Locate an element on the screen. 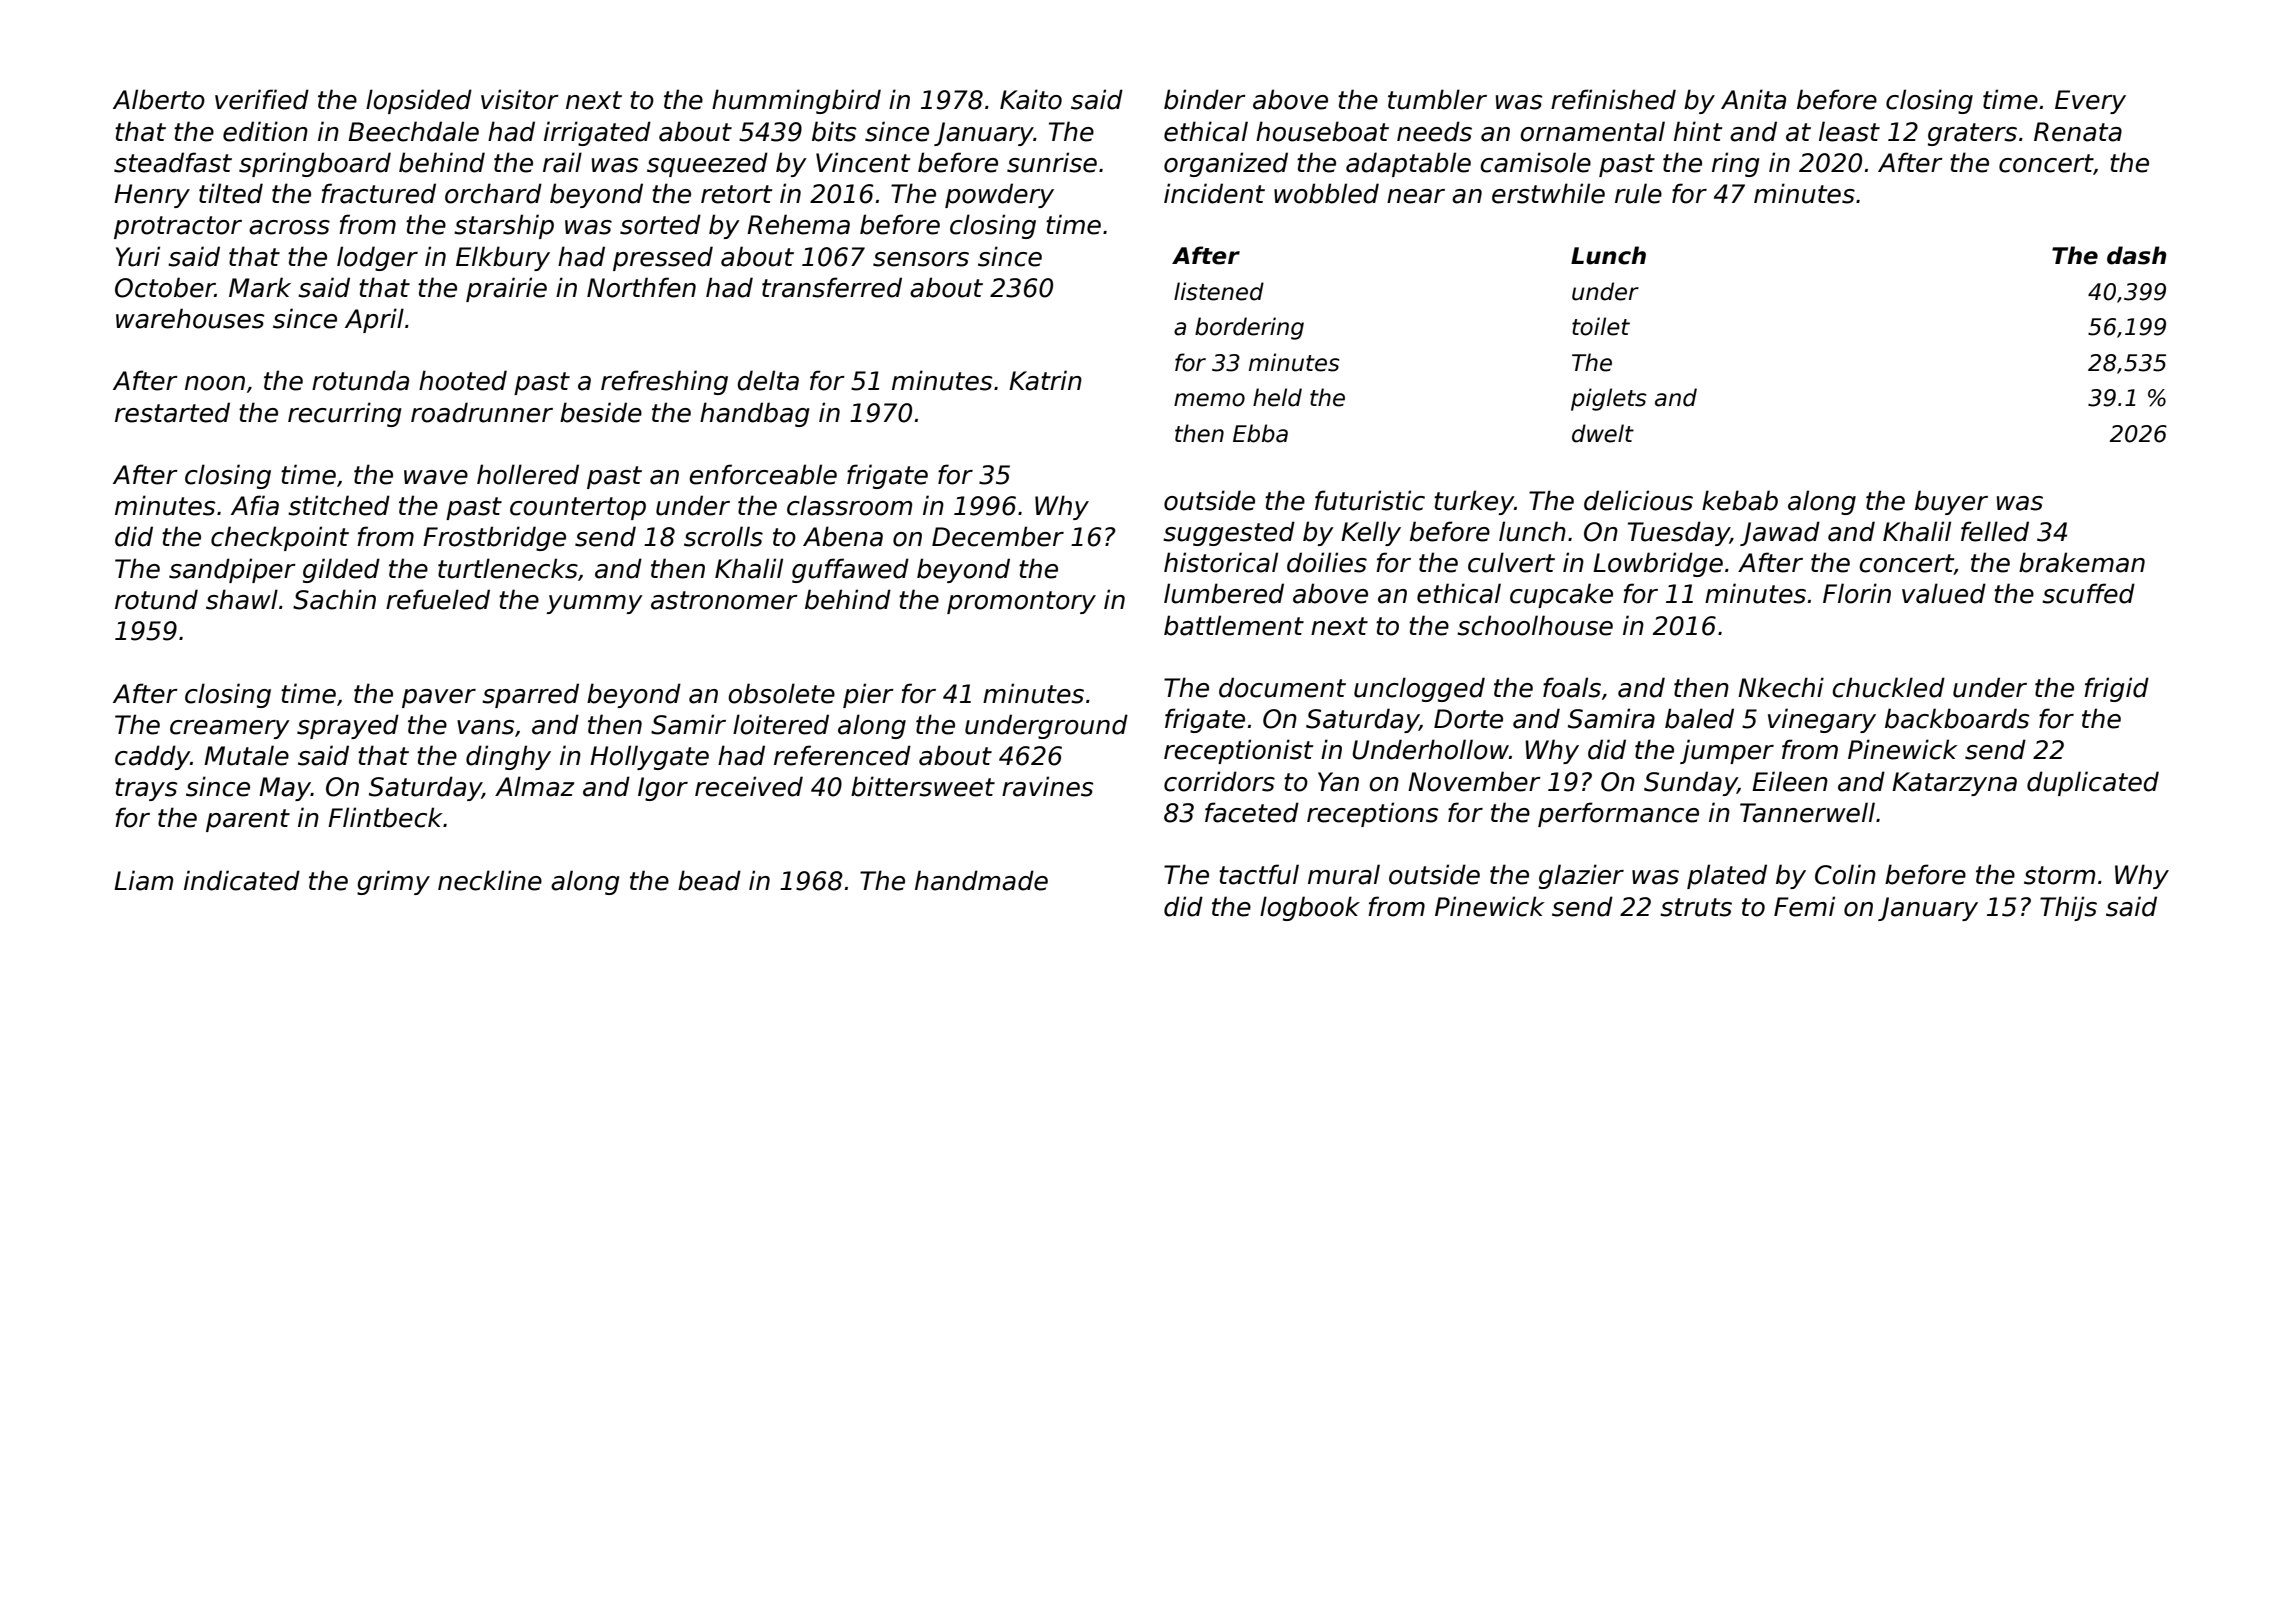 The width and height of the screenshot is (2292, 1620). grimy is located at coordinates (393, 882).
